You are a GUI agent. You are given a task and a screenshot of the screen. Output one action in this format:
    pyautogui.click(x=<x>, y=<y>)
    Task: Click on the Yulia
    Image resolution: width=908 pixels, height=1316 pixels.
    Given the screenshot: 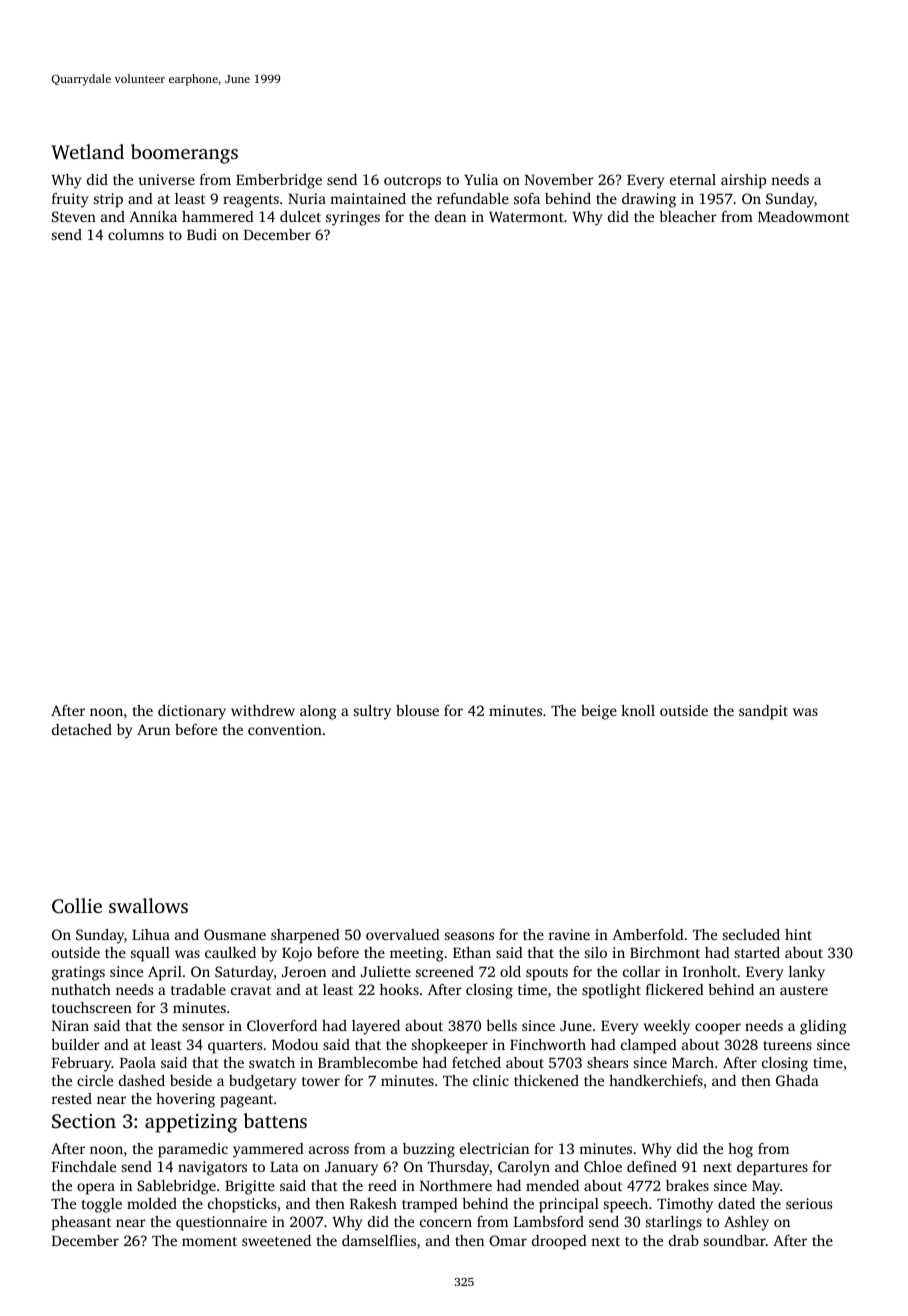 What is the action you would take?
    pyautogui.click(x=481, y=179)
